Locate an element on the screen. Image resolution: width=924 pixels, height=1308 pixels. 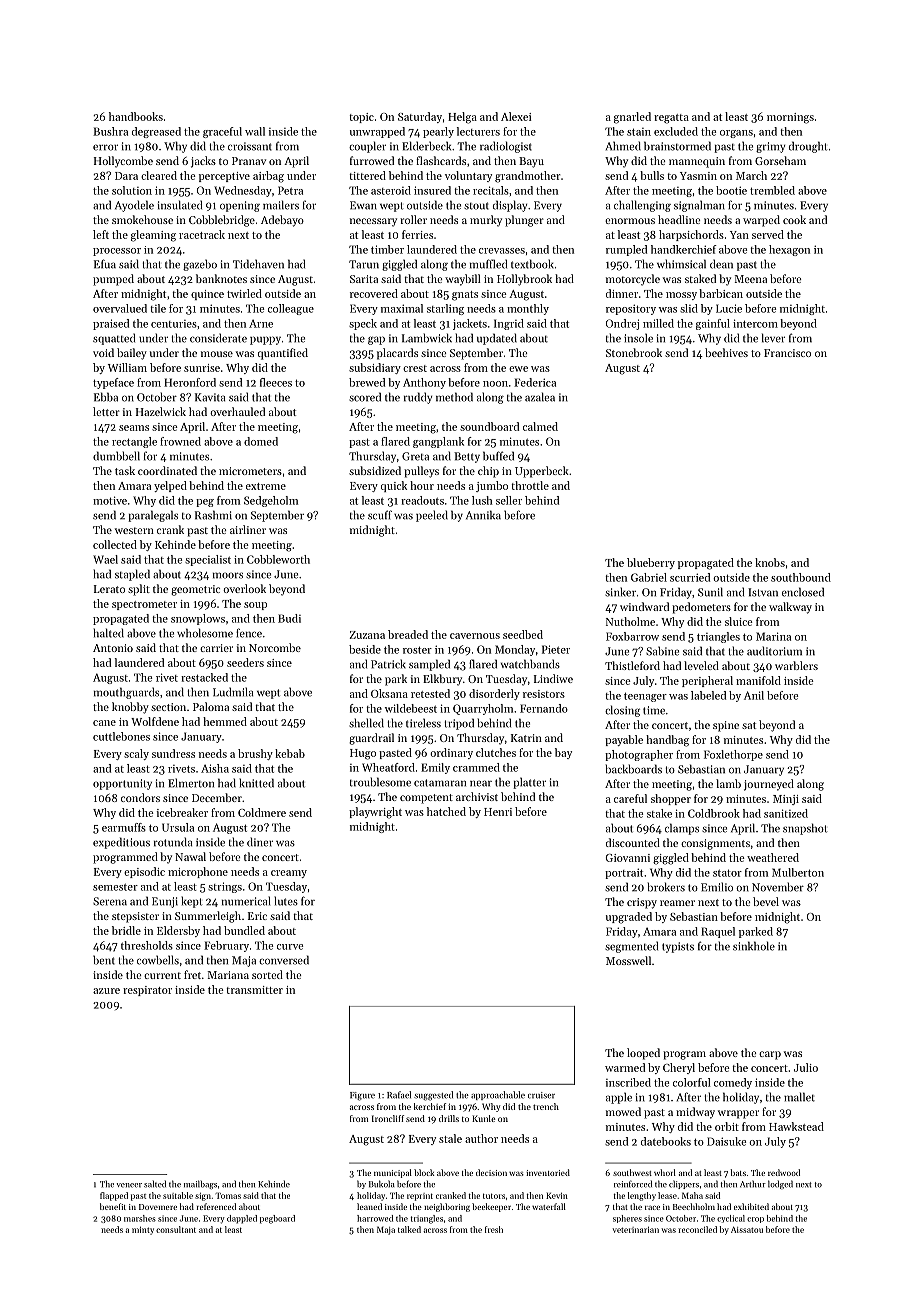
mailbags is located at coordinates (200, 1184).
